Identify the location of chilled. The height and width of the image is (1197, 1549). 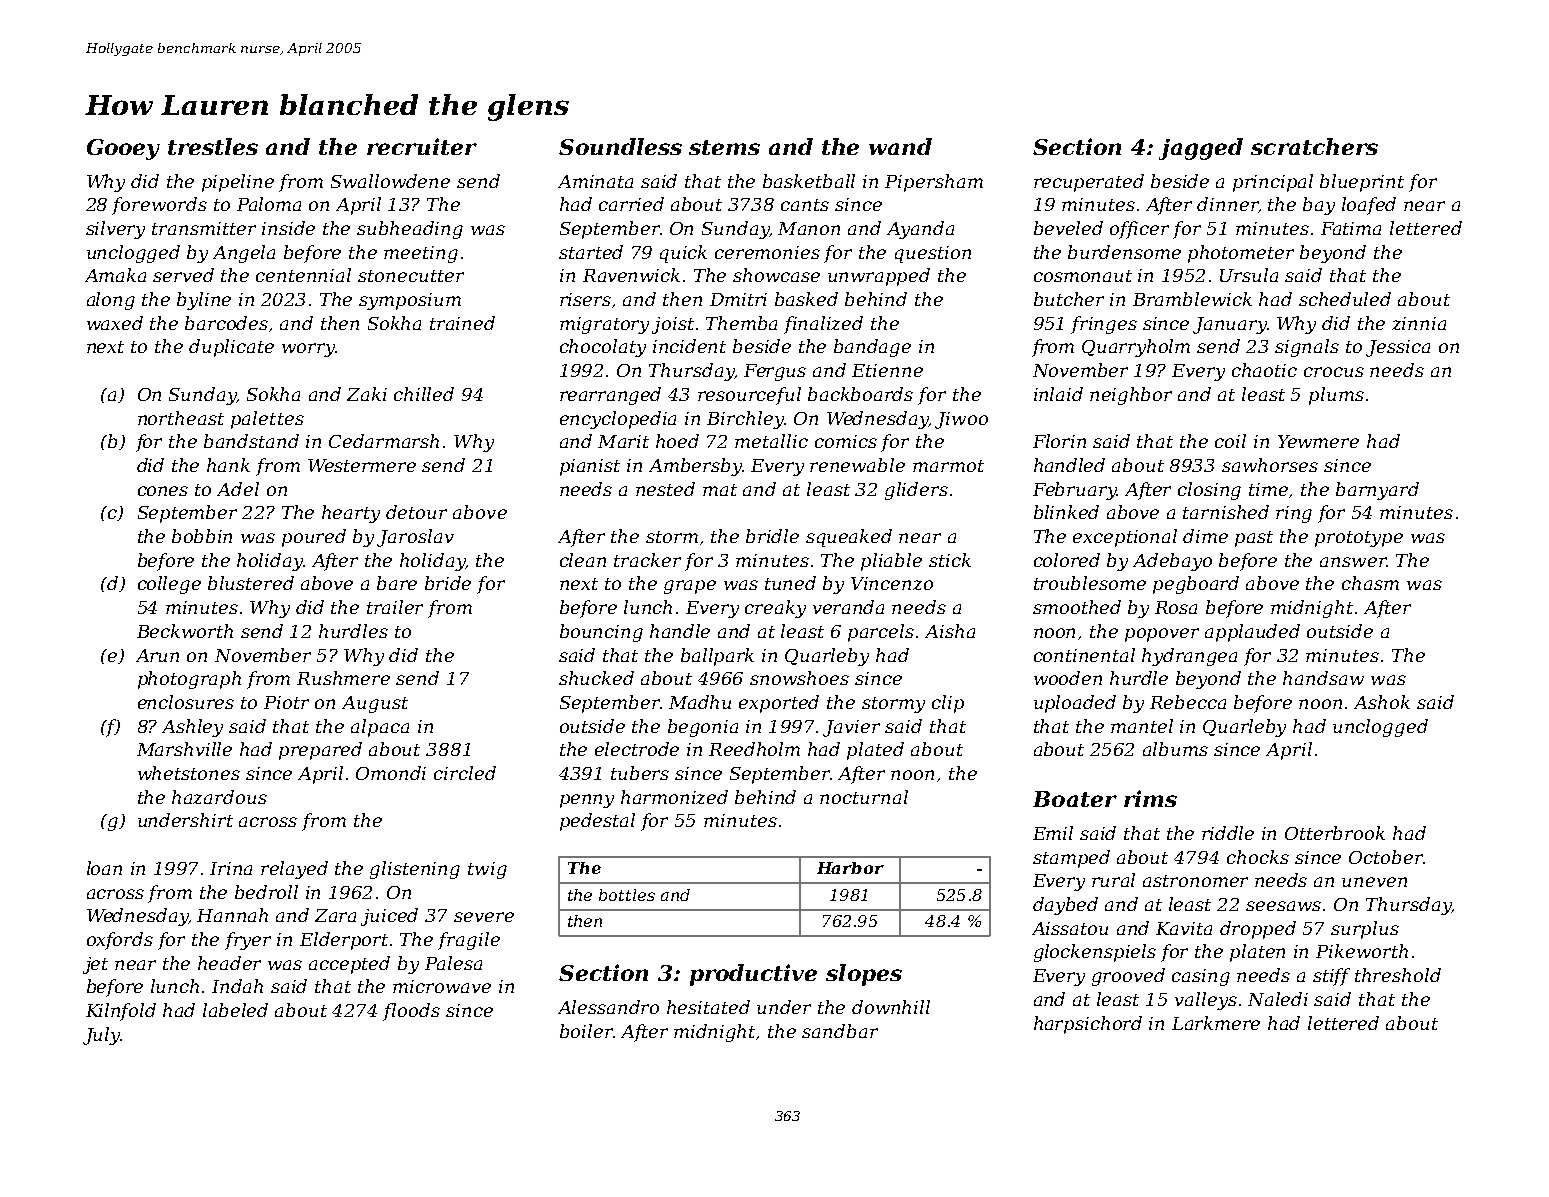
(424, 394).
